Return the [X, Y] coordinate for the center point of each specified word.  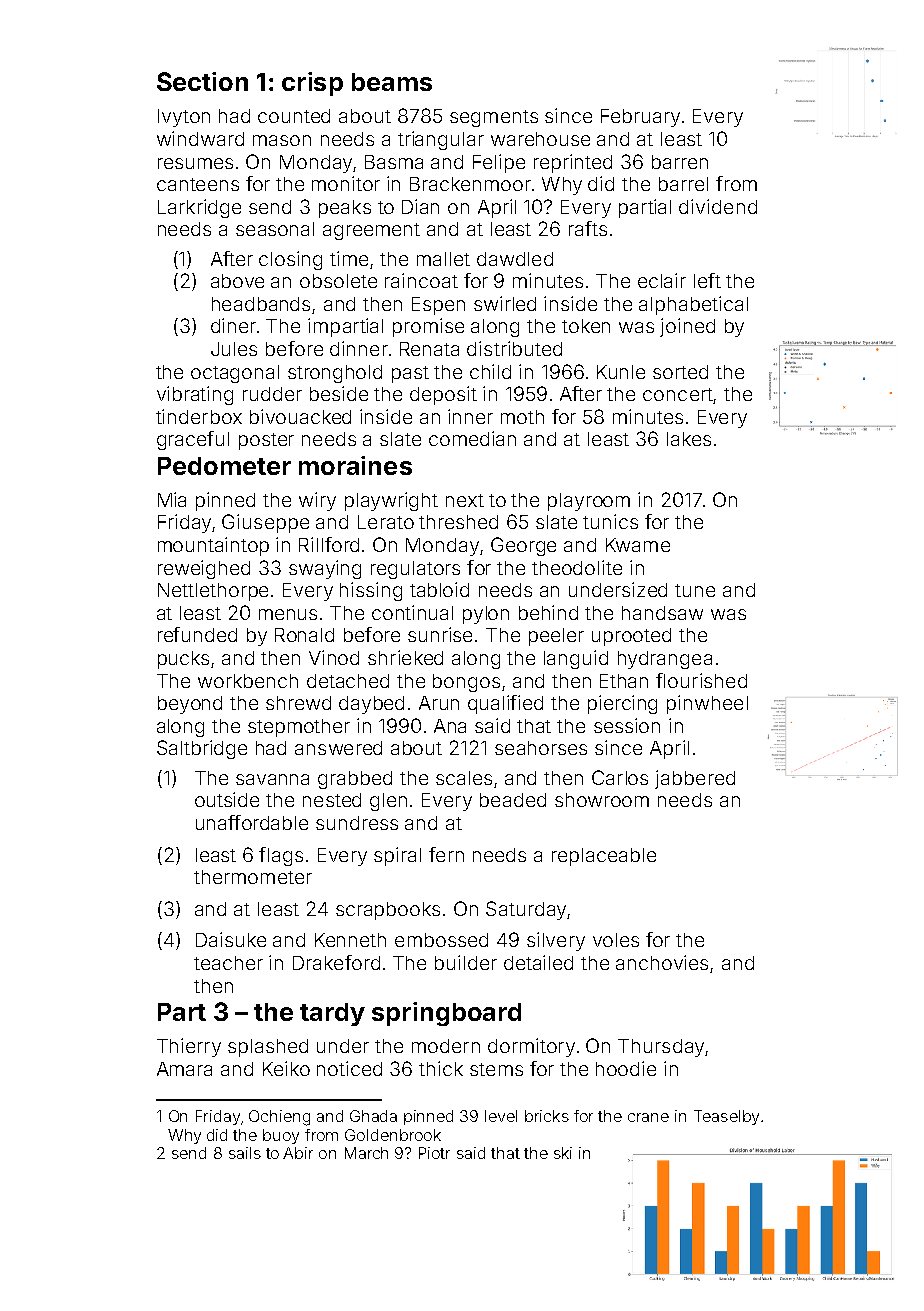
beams [392, 82]
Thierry [189, 1047]
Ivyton [184, 118]
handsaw [662, 613]
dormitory [531, 1047]
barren [680, 162]
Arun [439, 703]
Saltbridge [202, 749]
